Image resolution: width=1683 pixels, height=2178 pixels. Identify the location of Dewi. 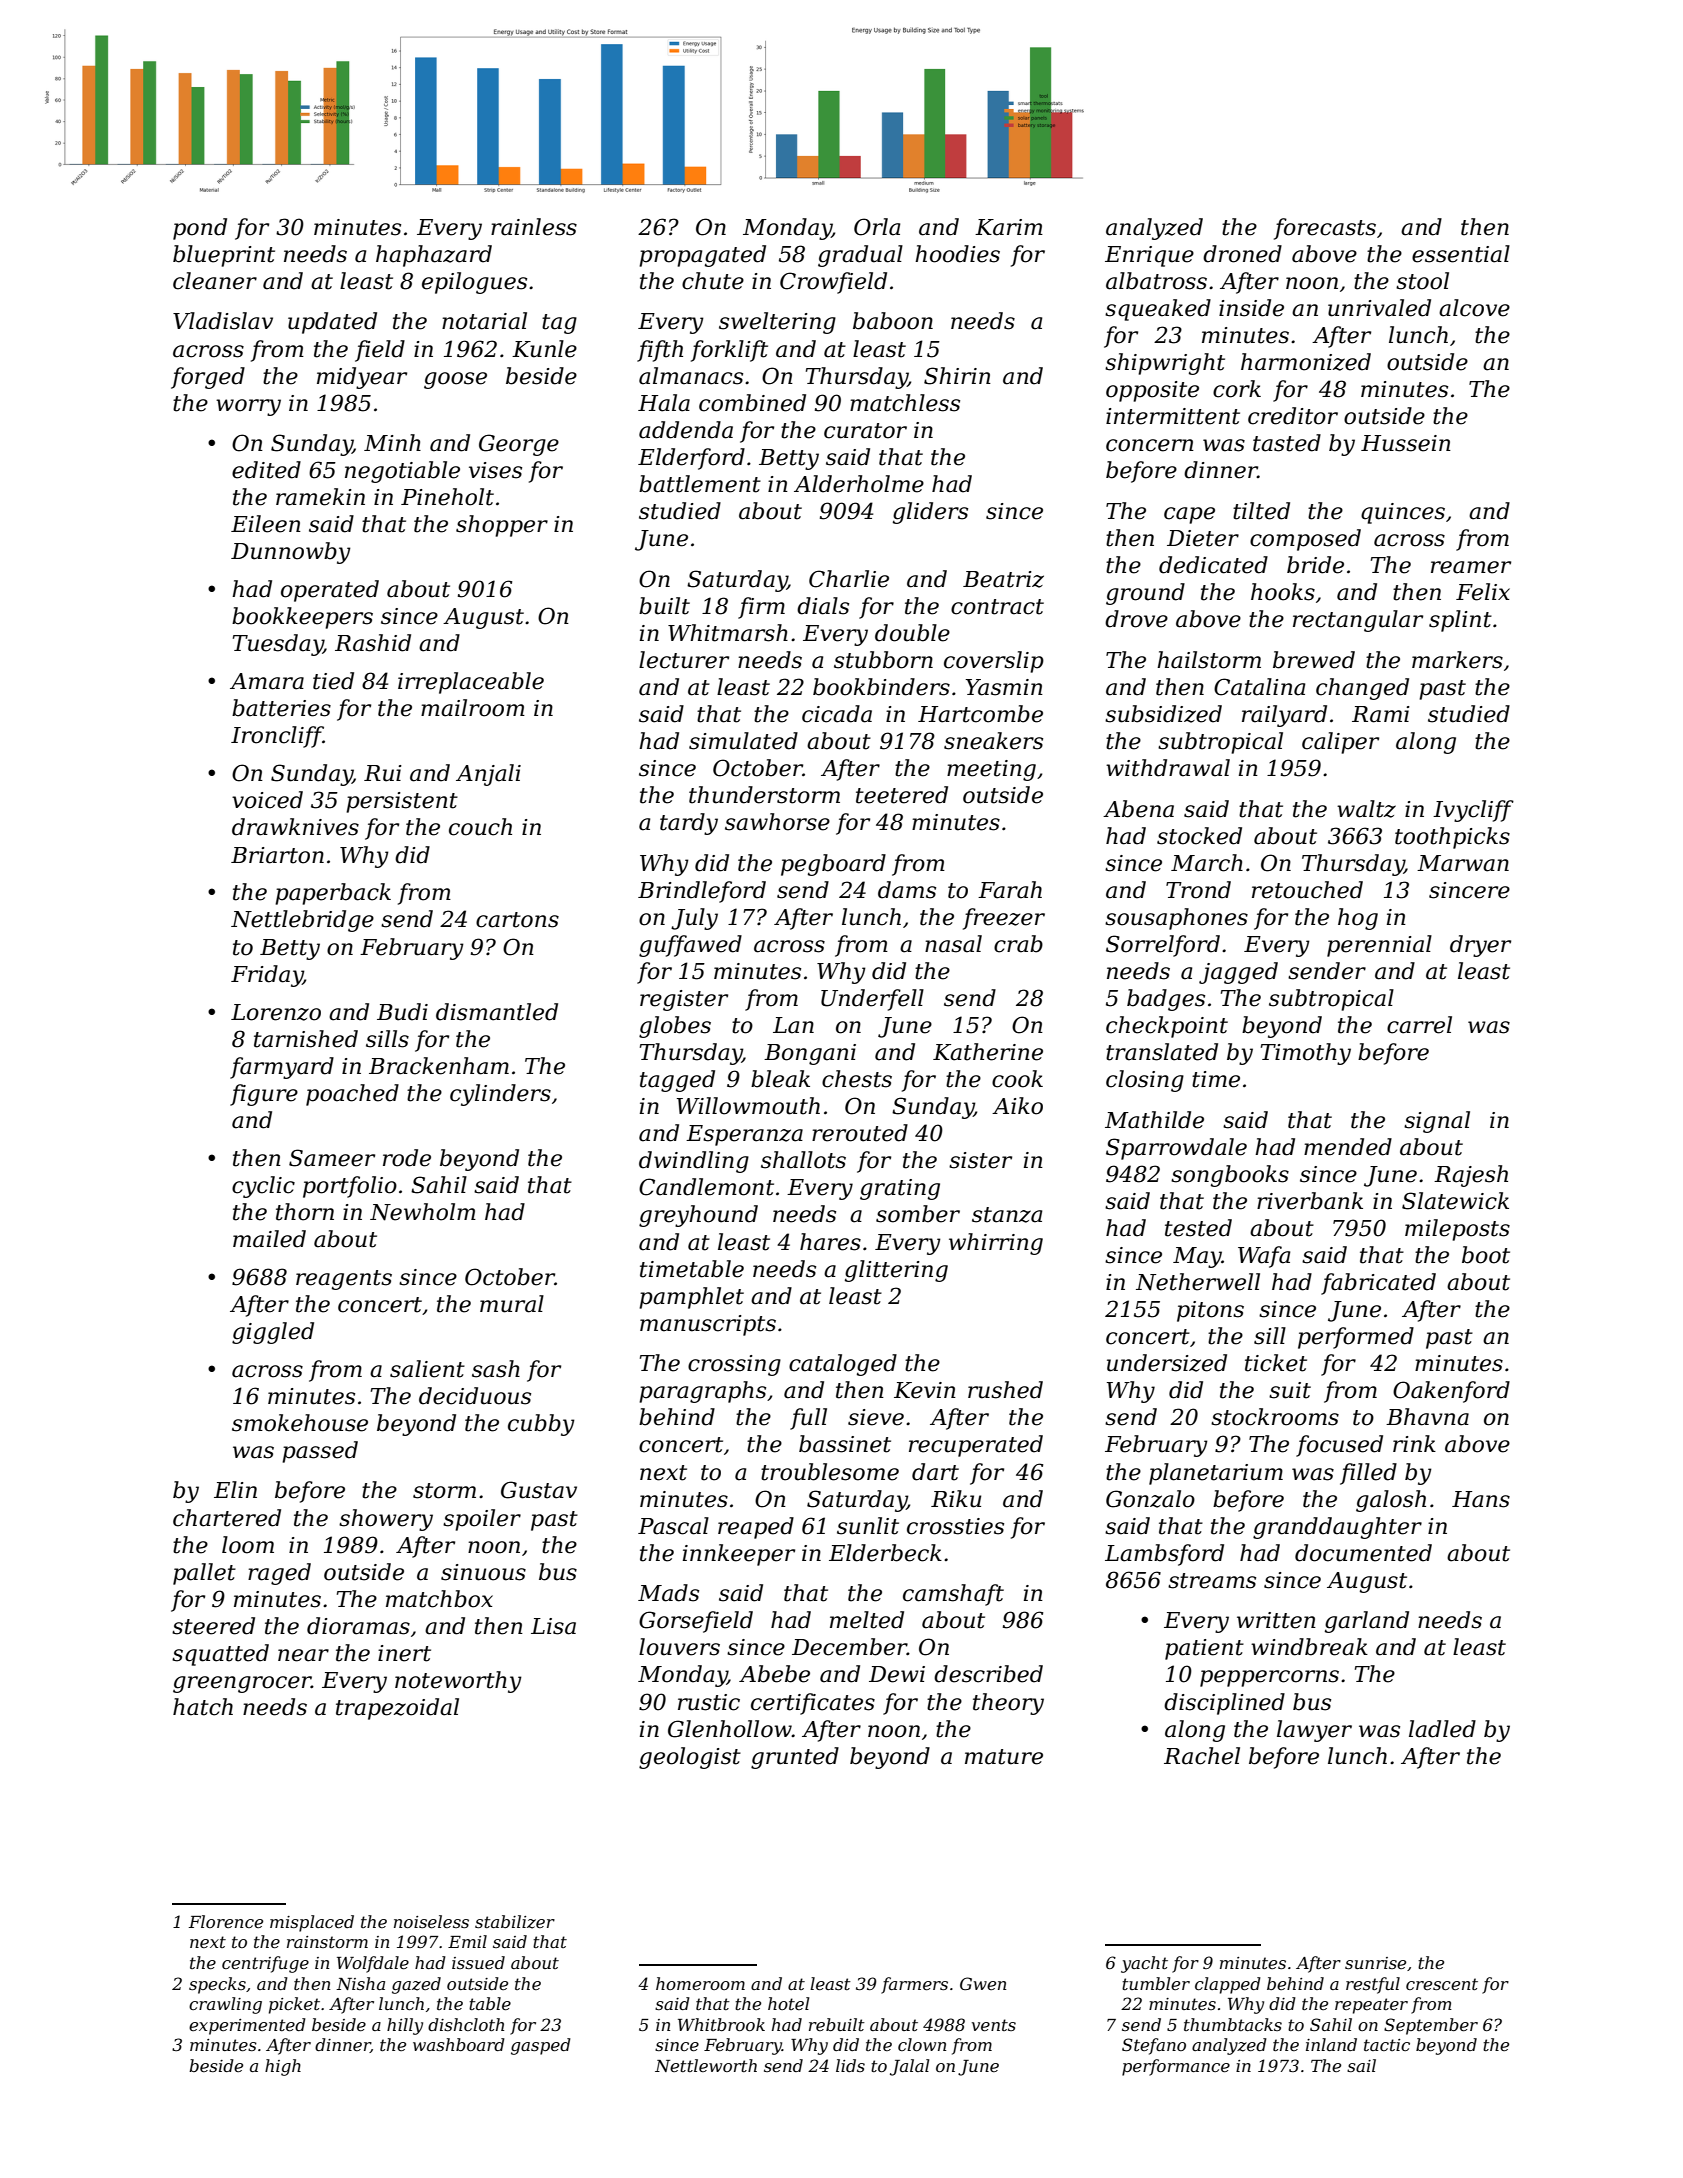
(897, 1674).
